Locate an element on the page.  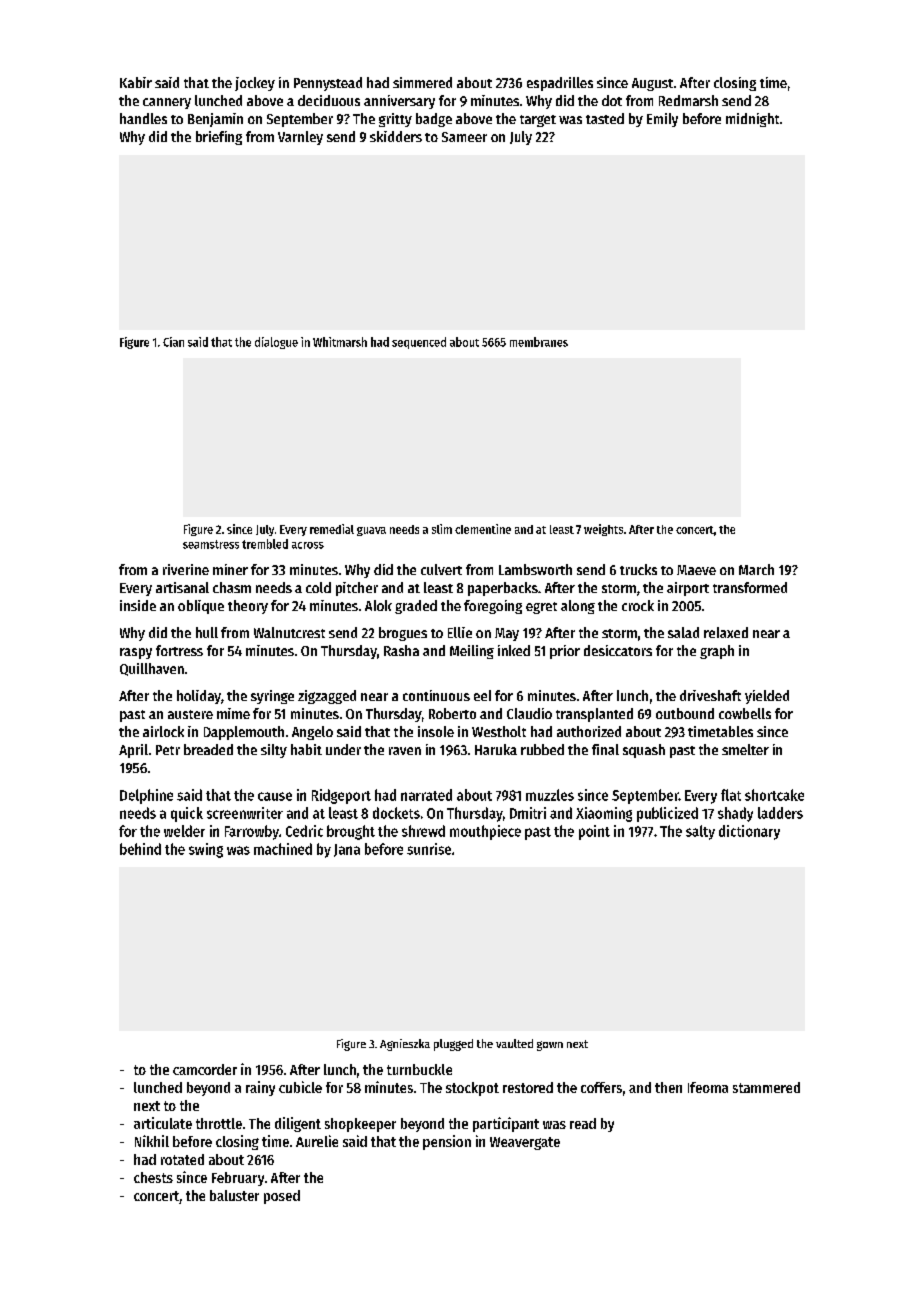
membranes is located at coordinates (539, 342).
